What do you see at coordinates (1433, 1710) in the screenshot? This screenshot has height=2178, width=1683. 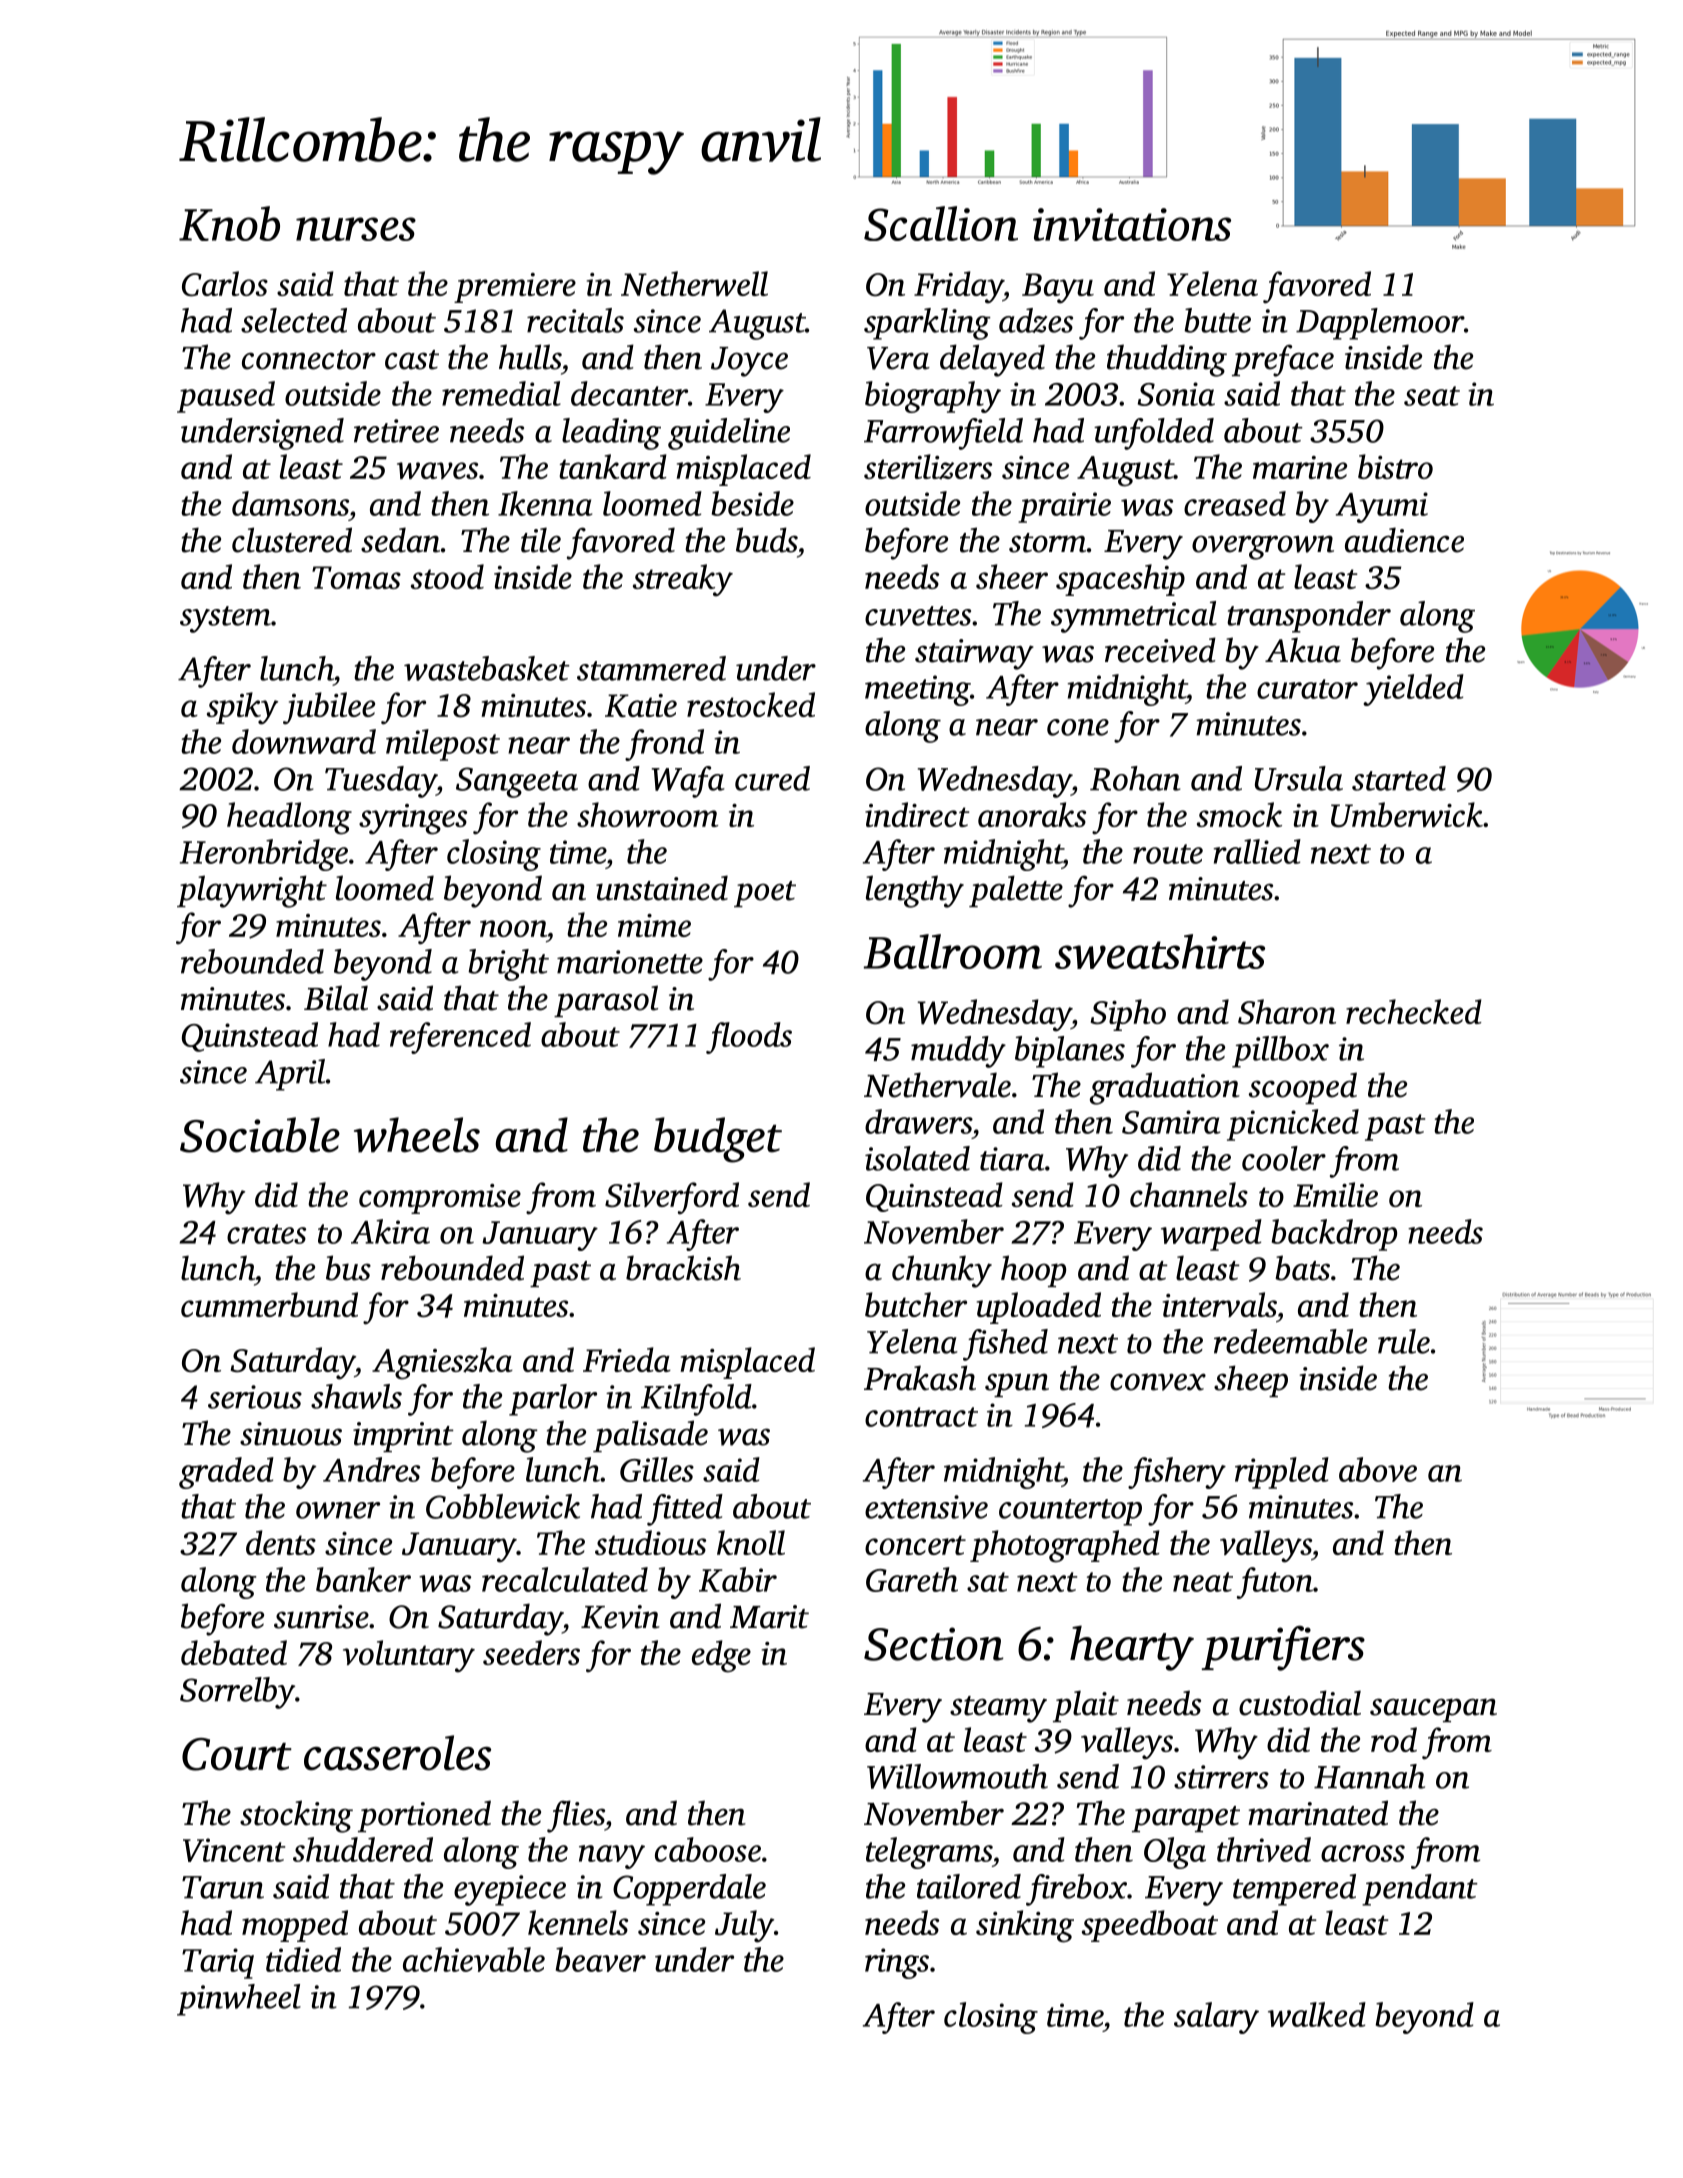 I see `saucepan` at bounding box center [1433, 1710].
